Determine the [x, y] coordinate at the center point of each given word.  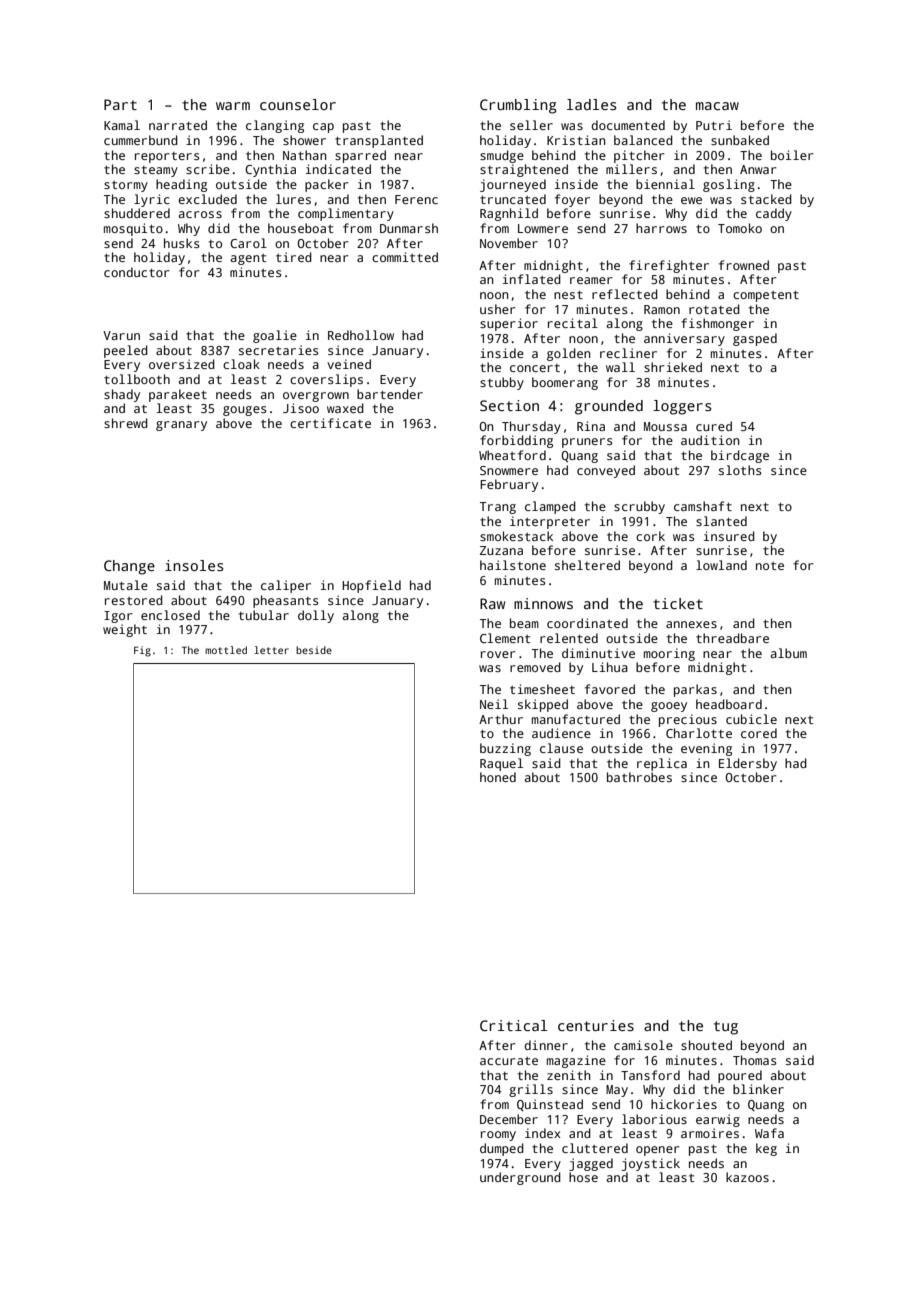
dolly [316, 616]
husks [182, 243]
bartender [390, 394]
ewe [691, 200]
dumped [502, 1149]
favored [610, 689]
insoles [194, 565]
